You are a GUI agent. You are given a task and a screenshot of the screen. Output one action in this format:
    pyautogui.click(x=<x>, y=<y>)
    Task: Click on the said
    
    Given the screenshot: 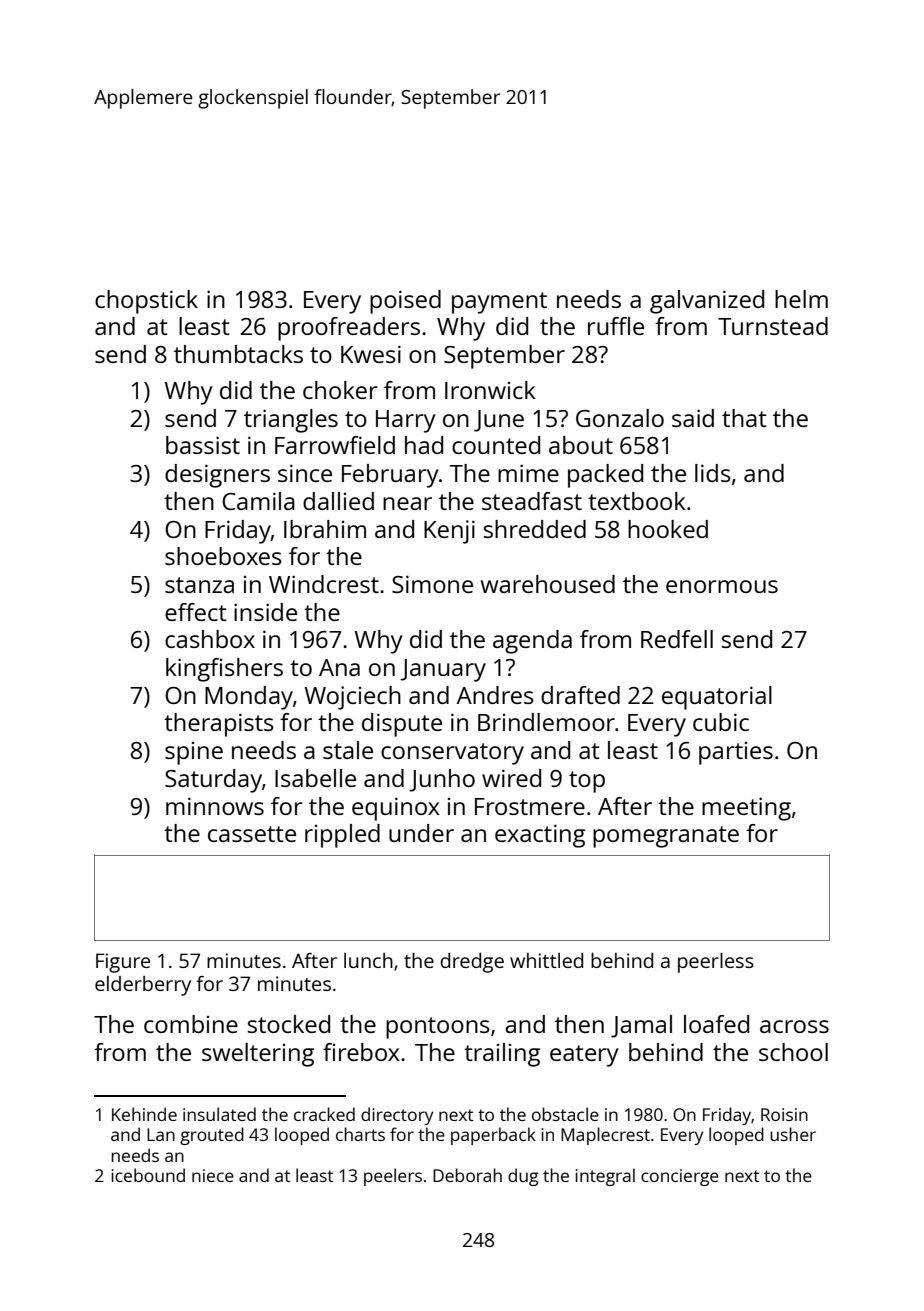 What is the action you would take?
    pyautogui.click(x=693, y=418)
